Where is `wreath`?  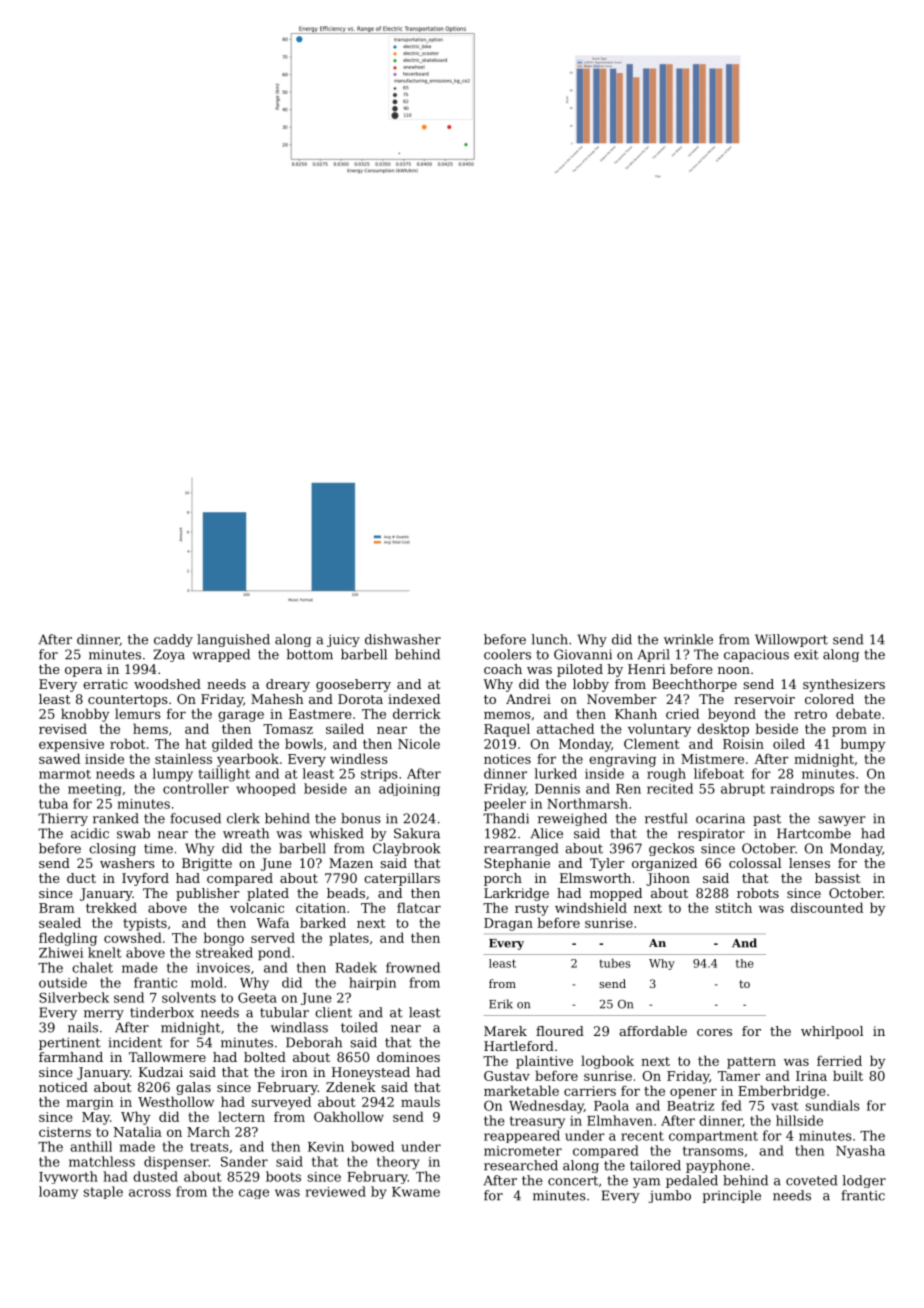
wreath is located at coordinates (246, 833).
